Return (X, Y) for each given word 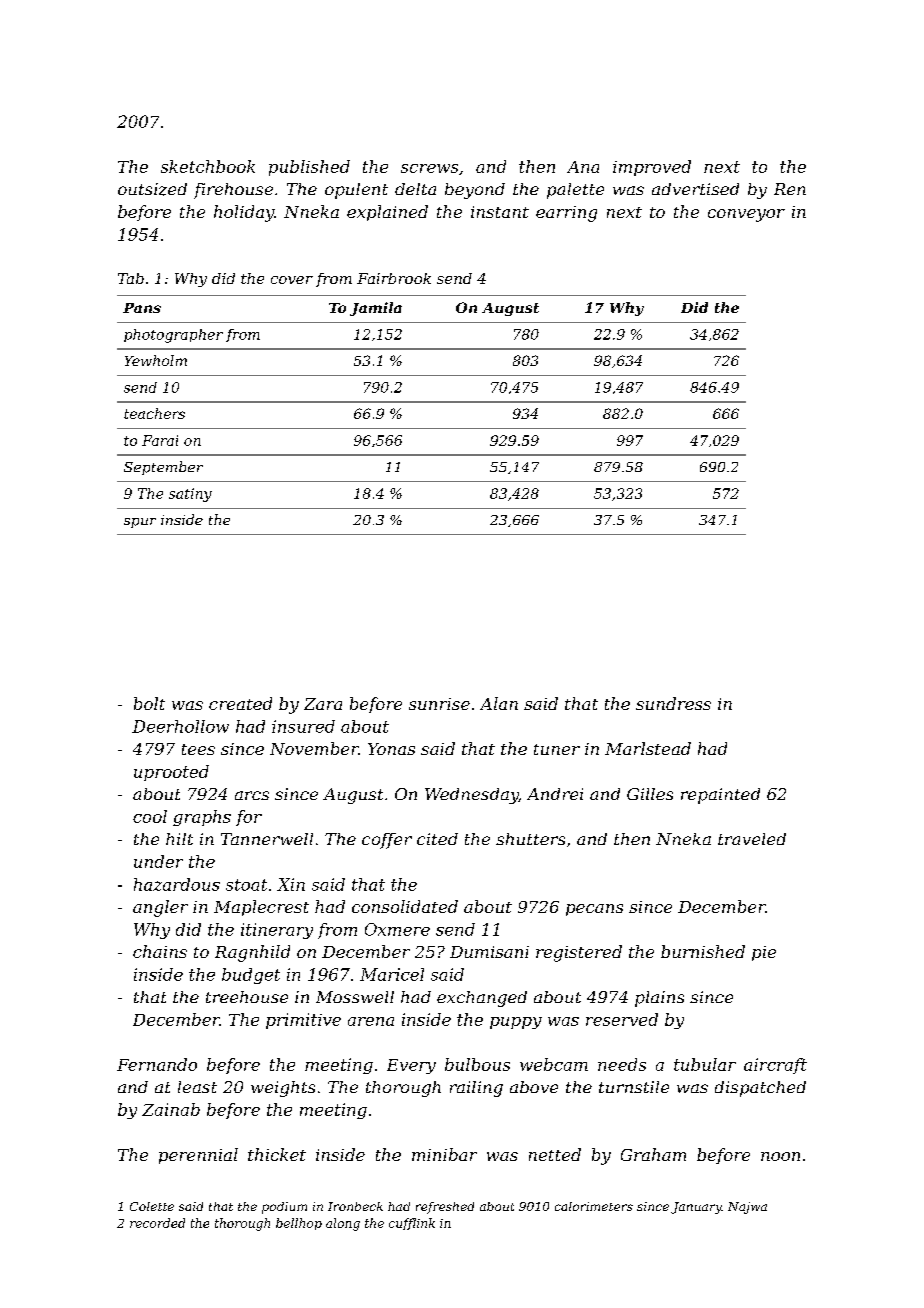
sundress (673, 703)
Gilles (650, 794)
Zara (323, 704)
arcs (252, 795)
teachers (154, 413)
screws (429, 168)
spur (140, 523)
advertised (695, 189)
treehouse (247, 997)
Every (411, 1066)
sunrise (439, 704)
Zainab (171, 1109)
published (309, 168)
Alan (499, 703)
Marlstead (648, 748)
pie (764, 953)
